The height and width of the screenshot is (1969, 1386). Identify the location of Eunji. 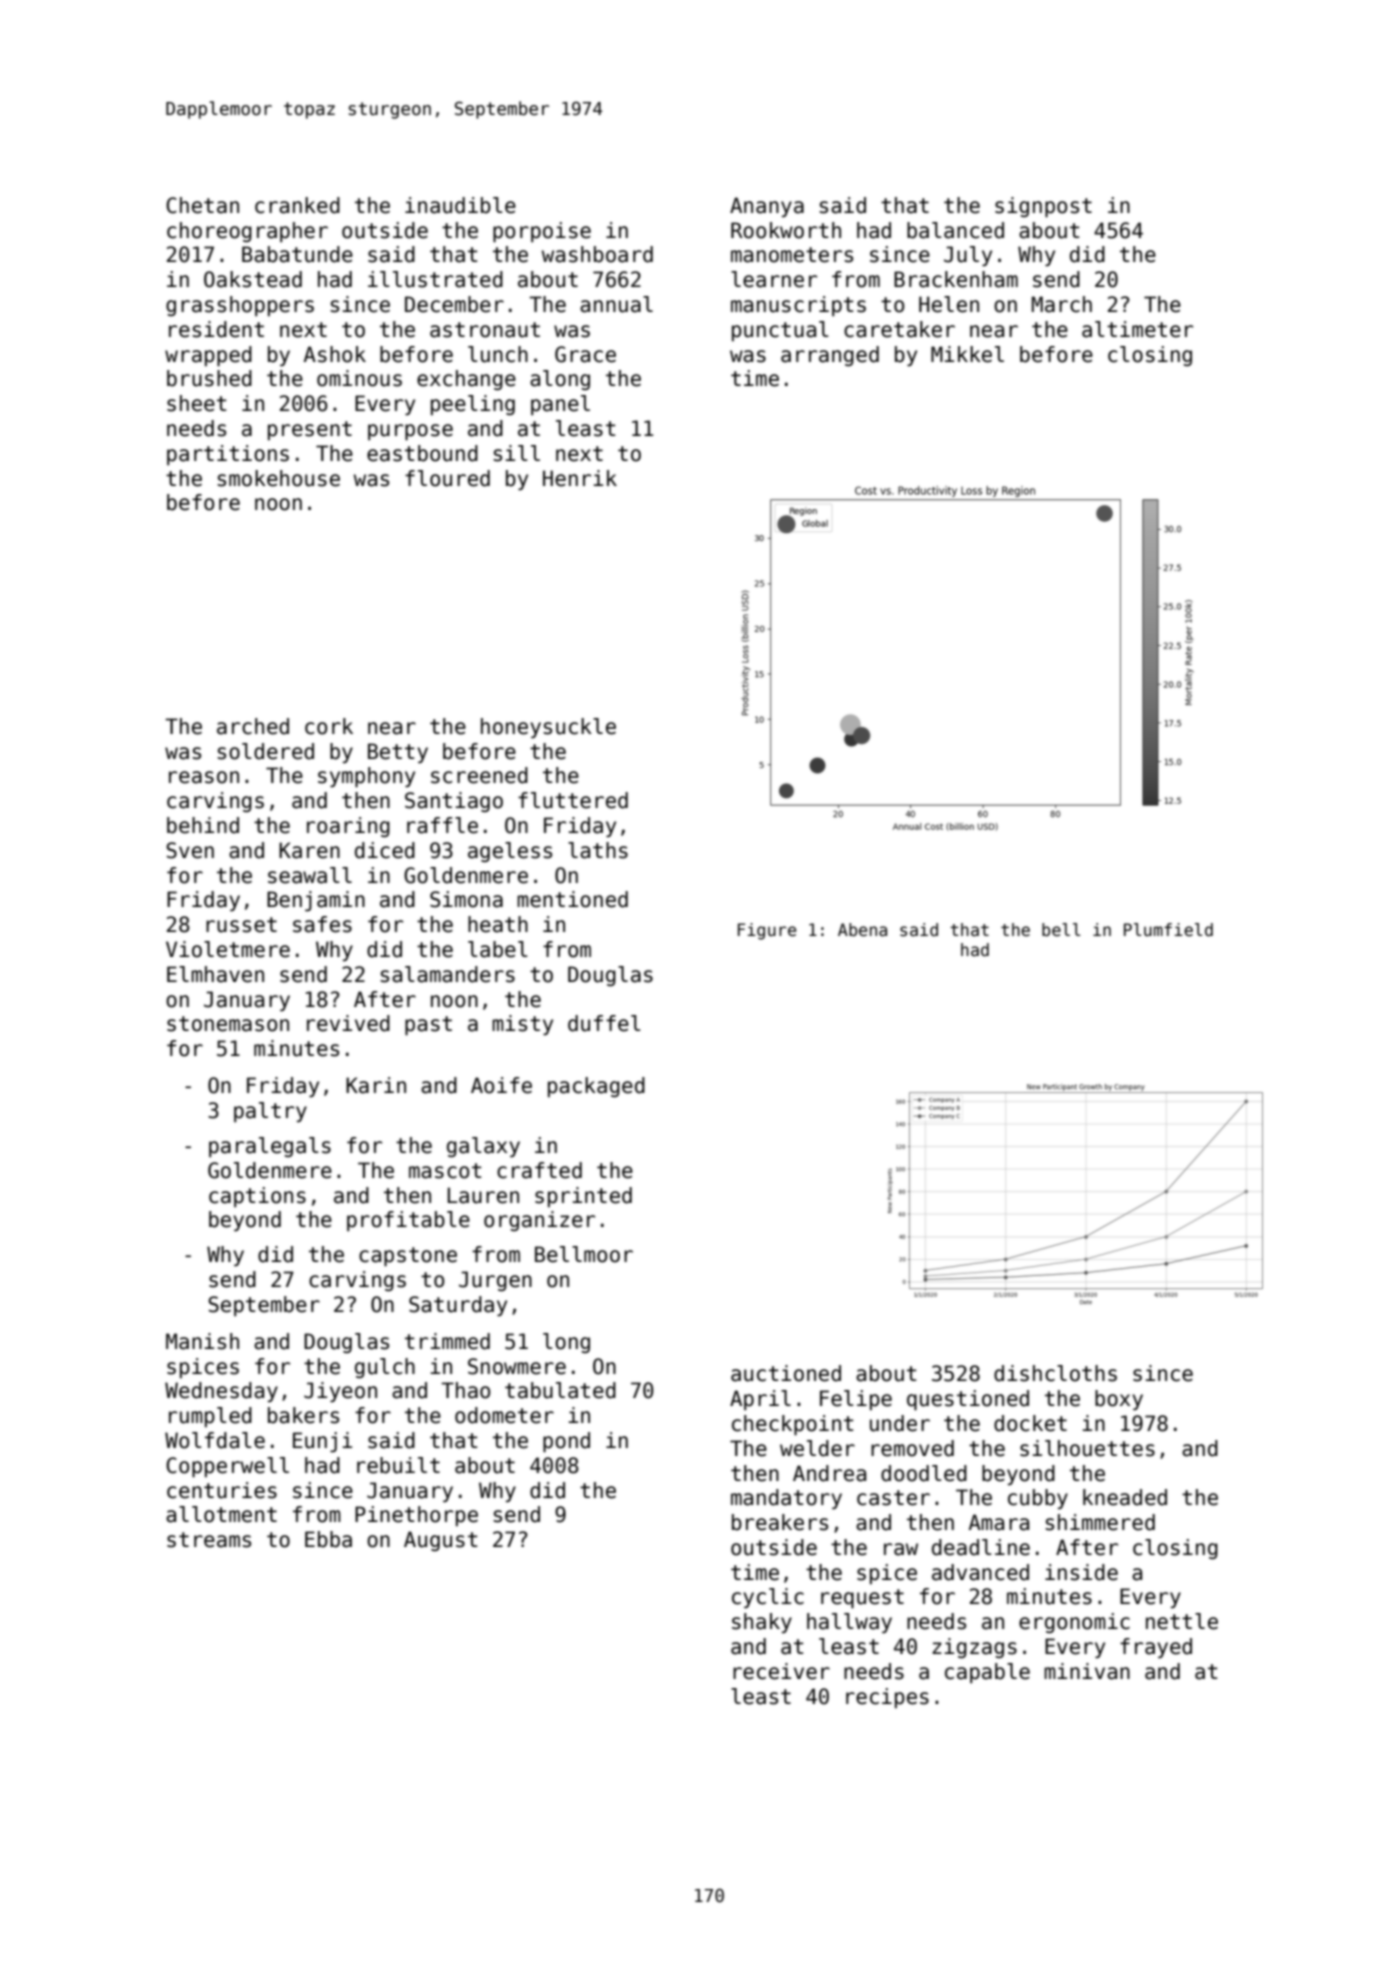
(322, 1442).
